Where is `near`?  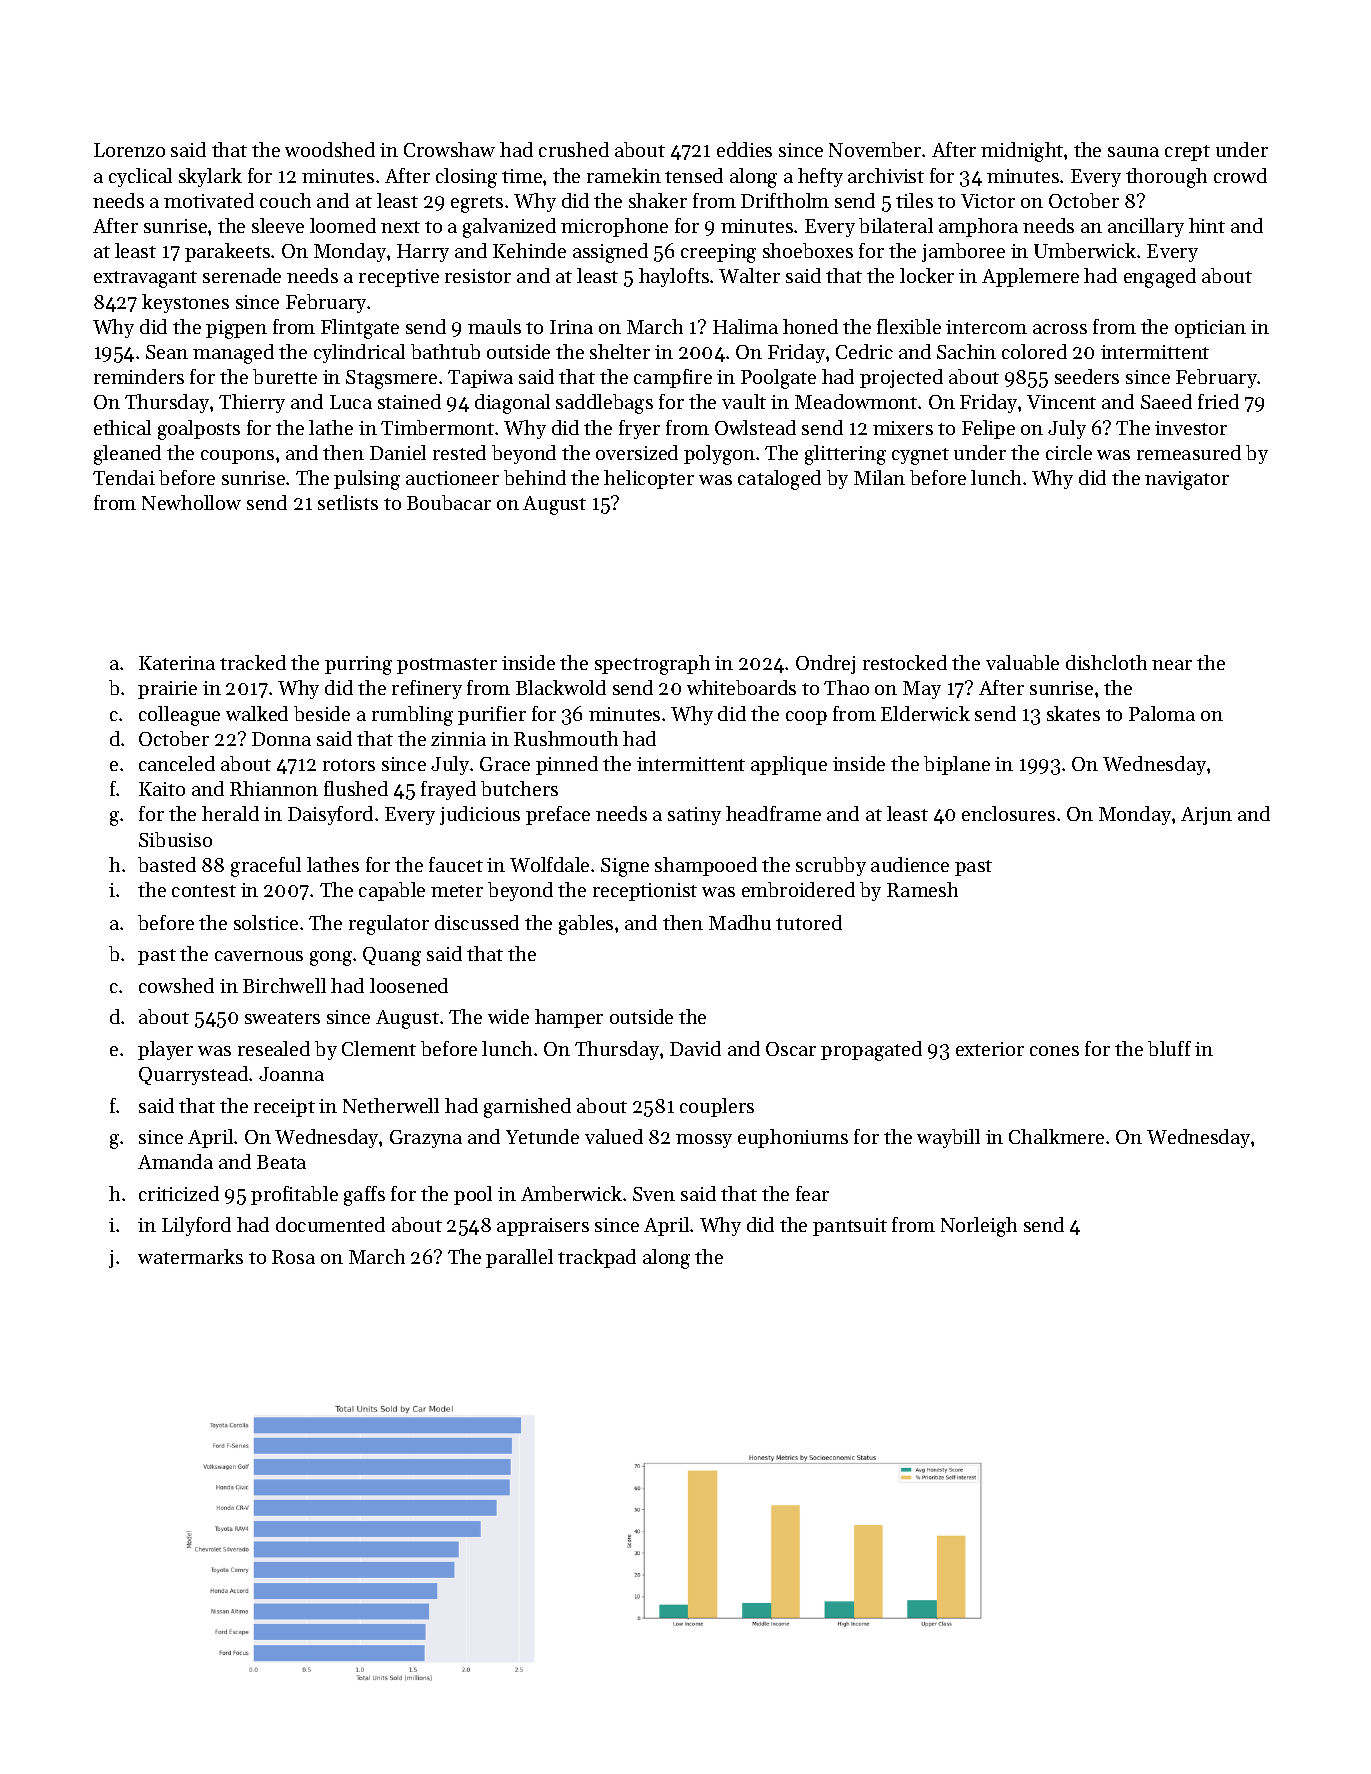 near is located at coordinates (1172, 665).
